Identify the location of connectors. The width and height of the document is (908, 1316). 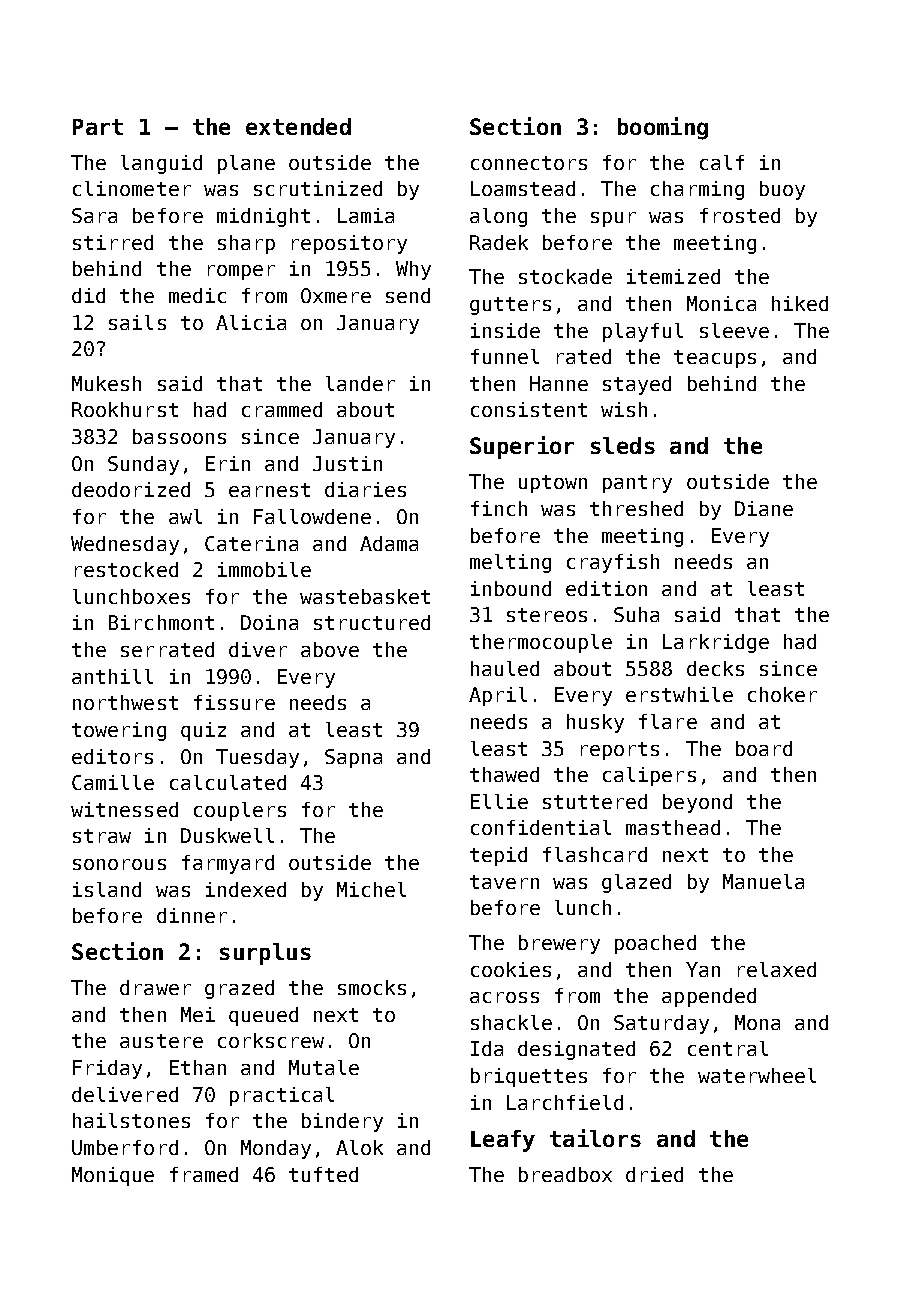
(529, 163).
